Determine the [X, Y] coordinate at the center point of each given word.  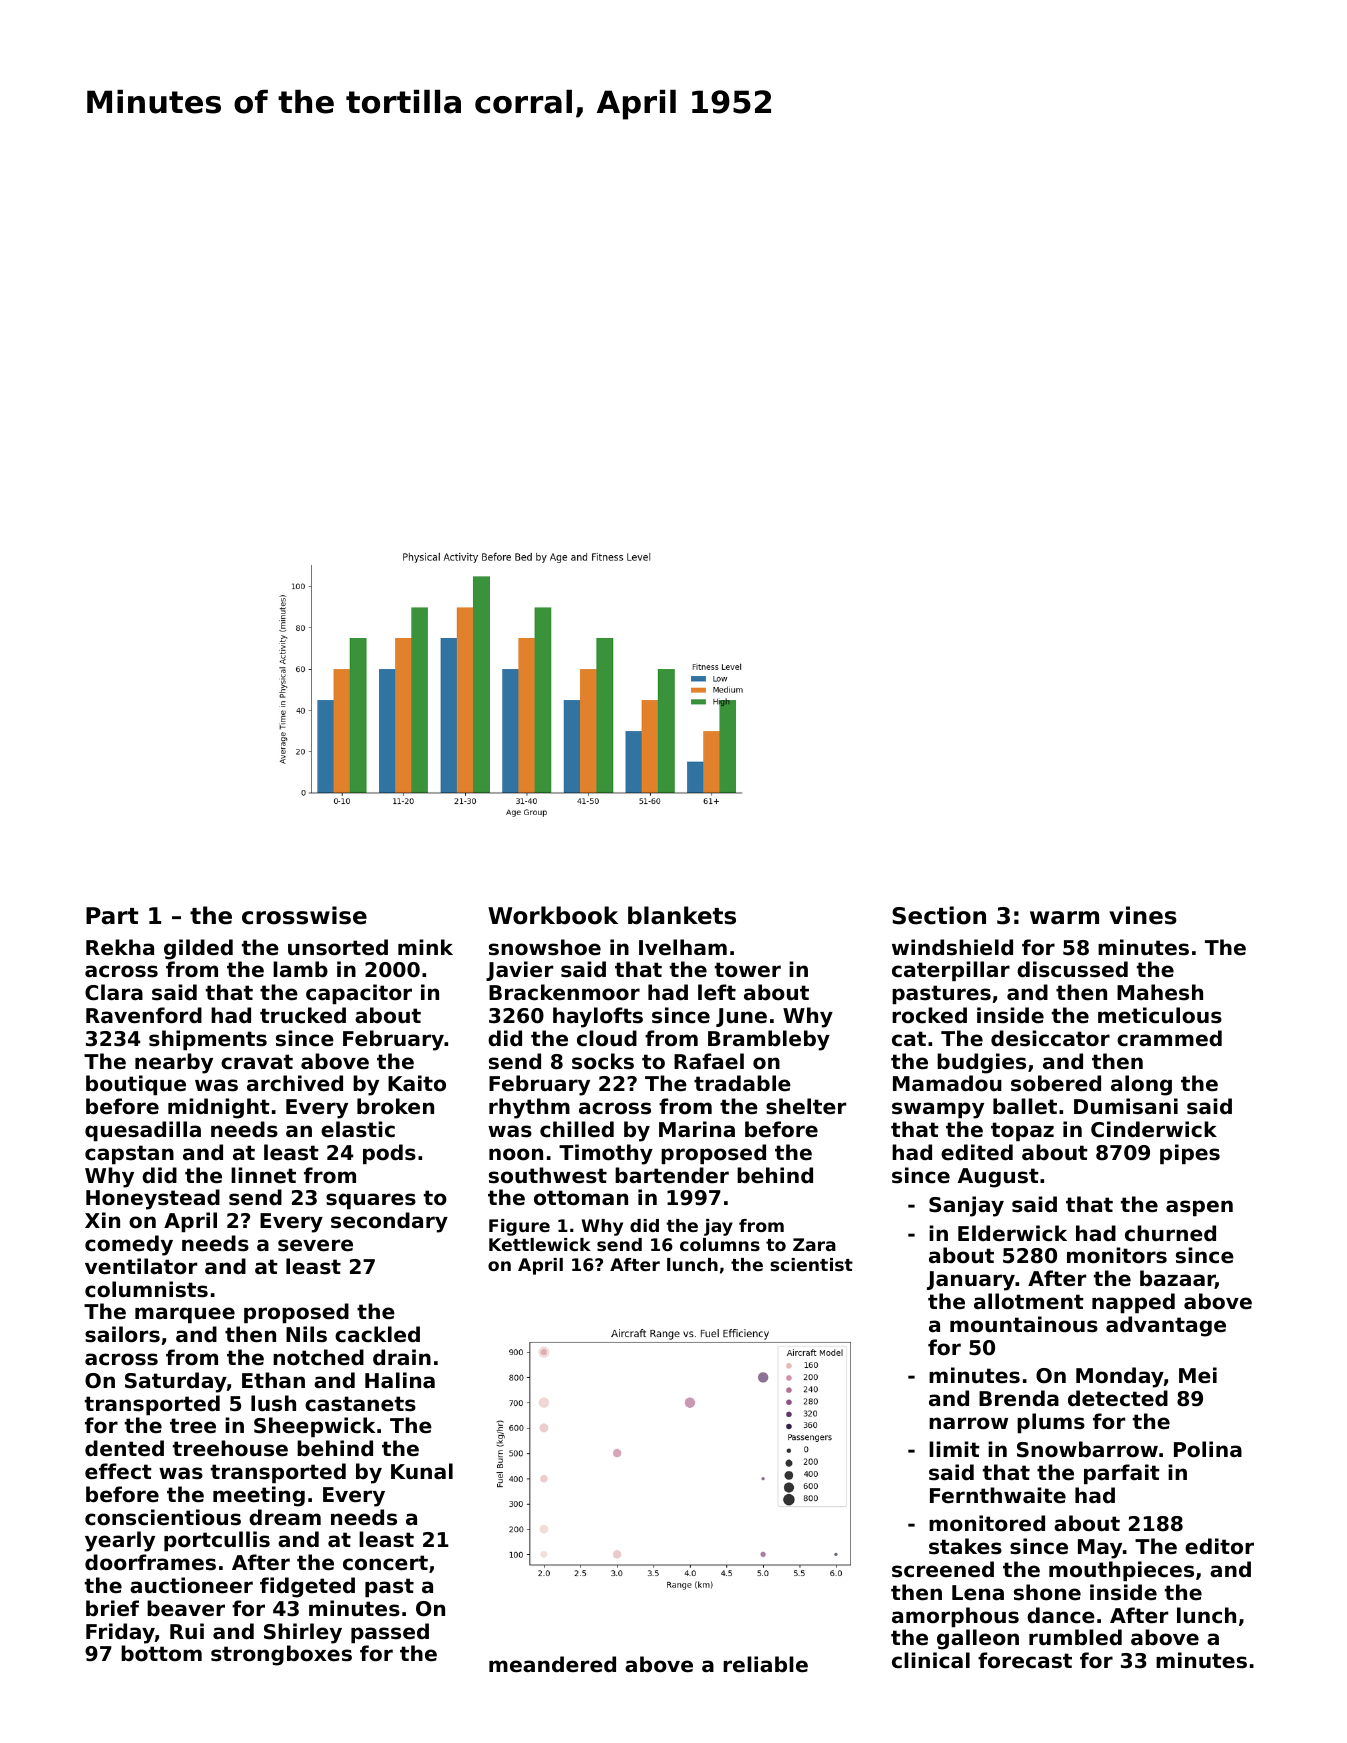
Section [939, 915]
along [1141, 1085]
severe [315, 1245]
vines [1143, 915]
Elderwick [1012, 1233]
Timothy [606, 1154]
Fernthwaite [998, 1495]
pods [389, 1154]
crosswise [304, 915]
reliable [765, 1664]
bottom [161, 1653]
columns [720, 1244]
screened [943, 1569]
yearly [120, 1541]
